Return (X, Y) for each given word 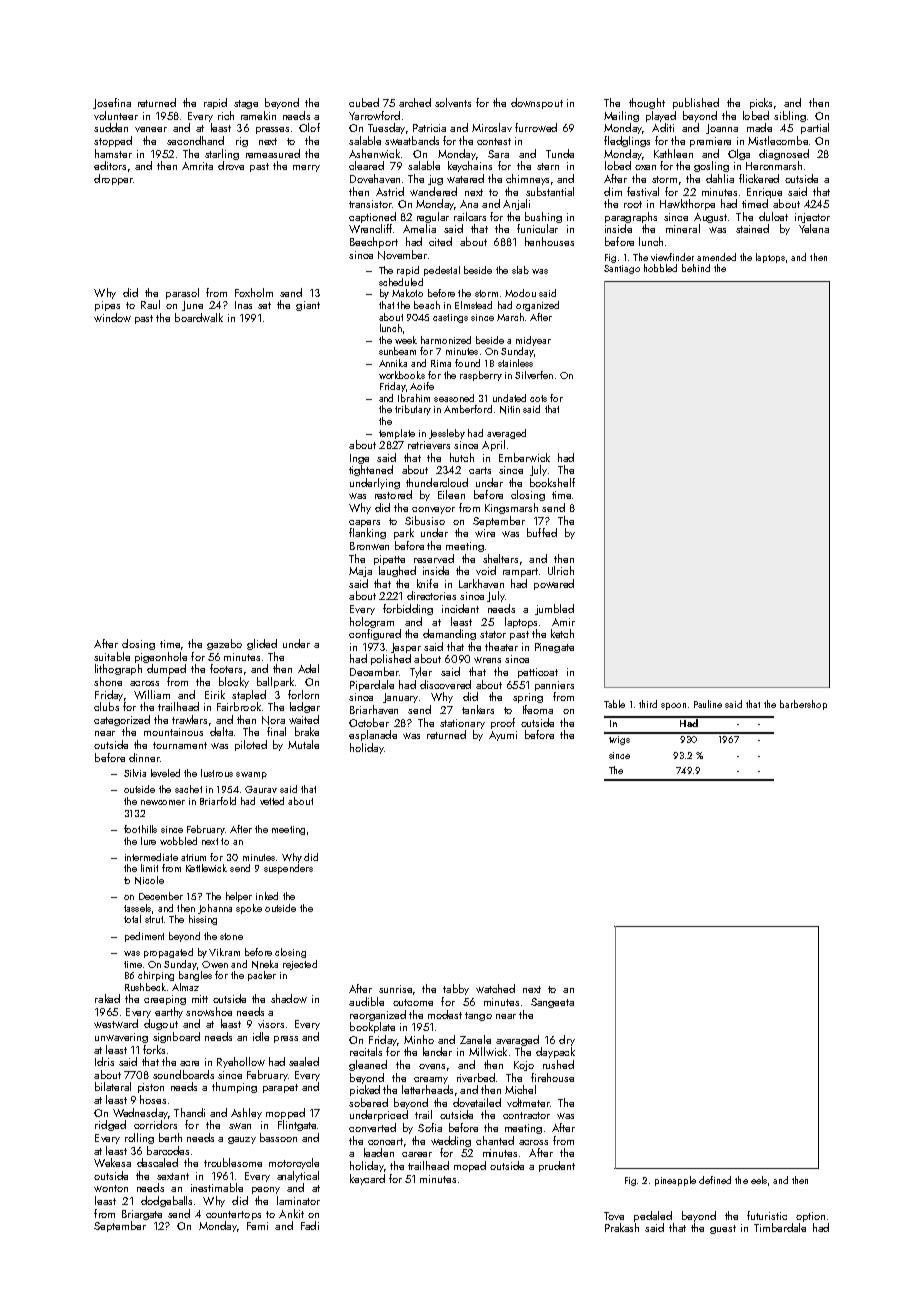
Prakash (622, 1227)
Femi (257, 1226)
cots (538, 398)
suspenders (288, 869)
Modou (520, 293)
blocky (234, 682)
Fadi (310, 1225)
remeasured (273, 153)
